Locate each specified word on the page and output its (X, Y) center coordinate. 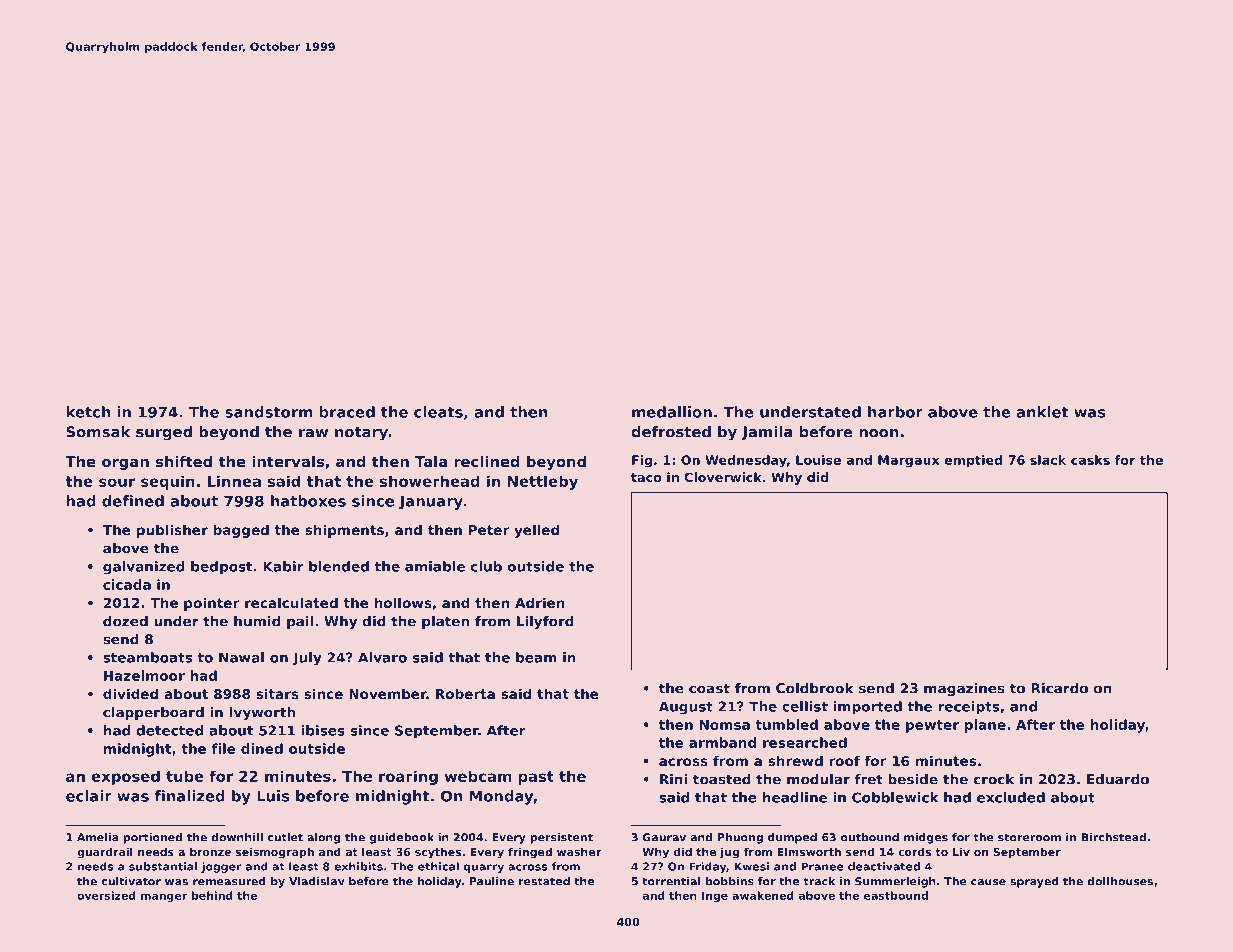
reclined (487, 461)
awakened (763, 895)
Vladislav (317, 881)
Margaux (908, 461)
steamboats (147, 657)
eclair (89, 796)
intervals (288, 461)
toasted (722, 779)
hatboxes (308, 501)
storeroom (1029, 837)
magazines (964, 689)
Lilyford (545, 622)
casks (1090, 460)
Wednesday (746, 461)
